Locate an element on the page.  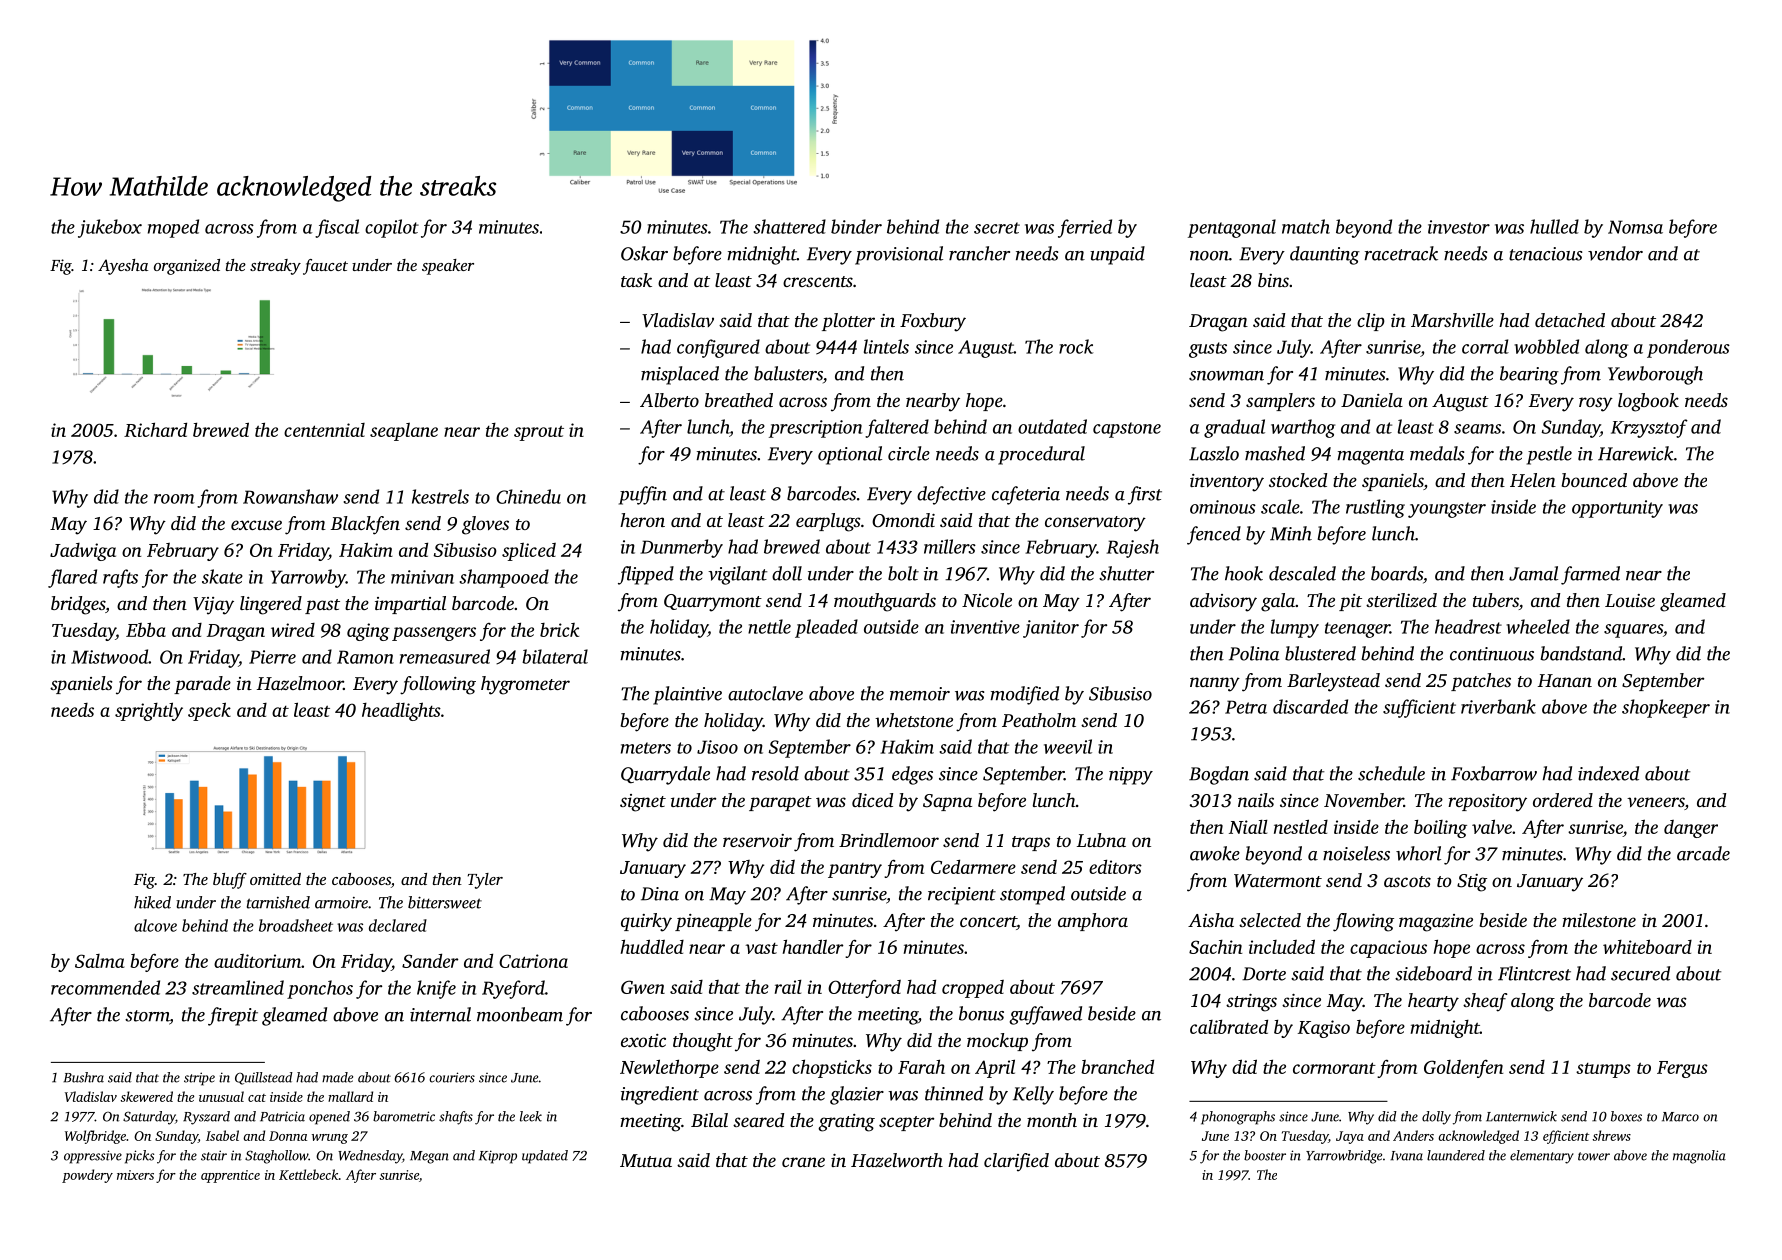
knife is located at coordinates (436, 989).
